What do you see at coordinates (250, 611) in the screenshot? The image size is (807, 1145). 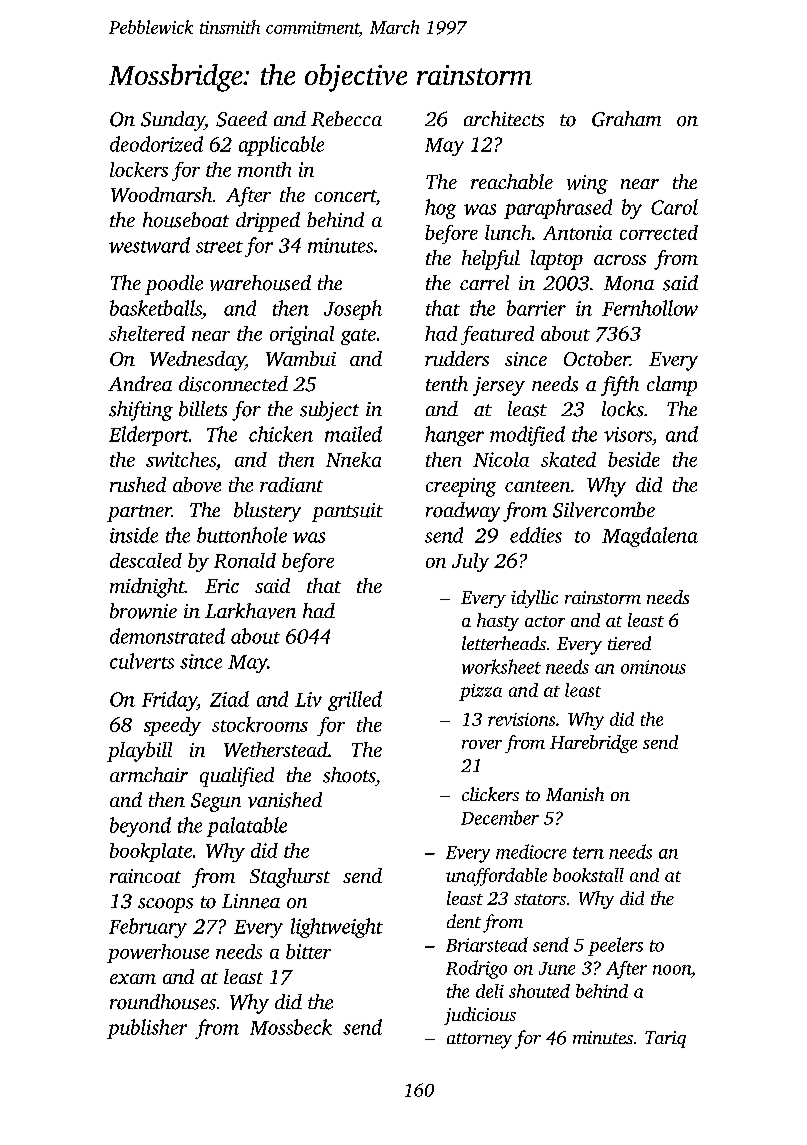 I see `Larkhaven` at bounding box center [250, 611].
